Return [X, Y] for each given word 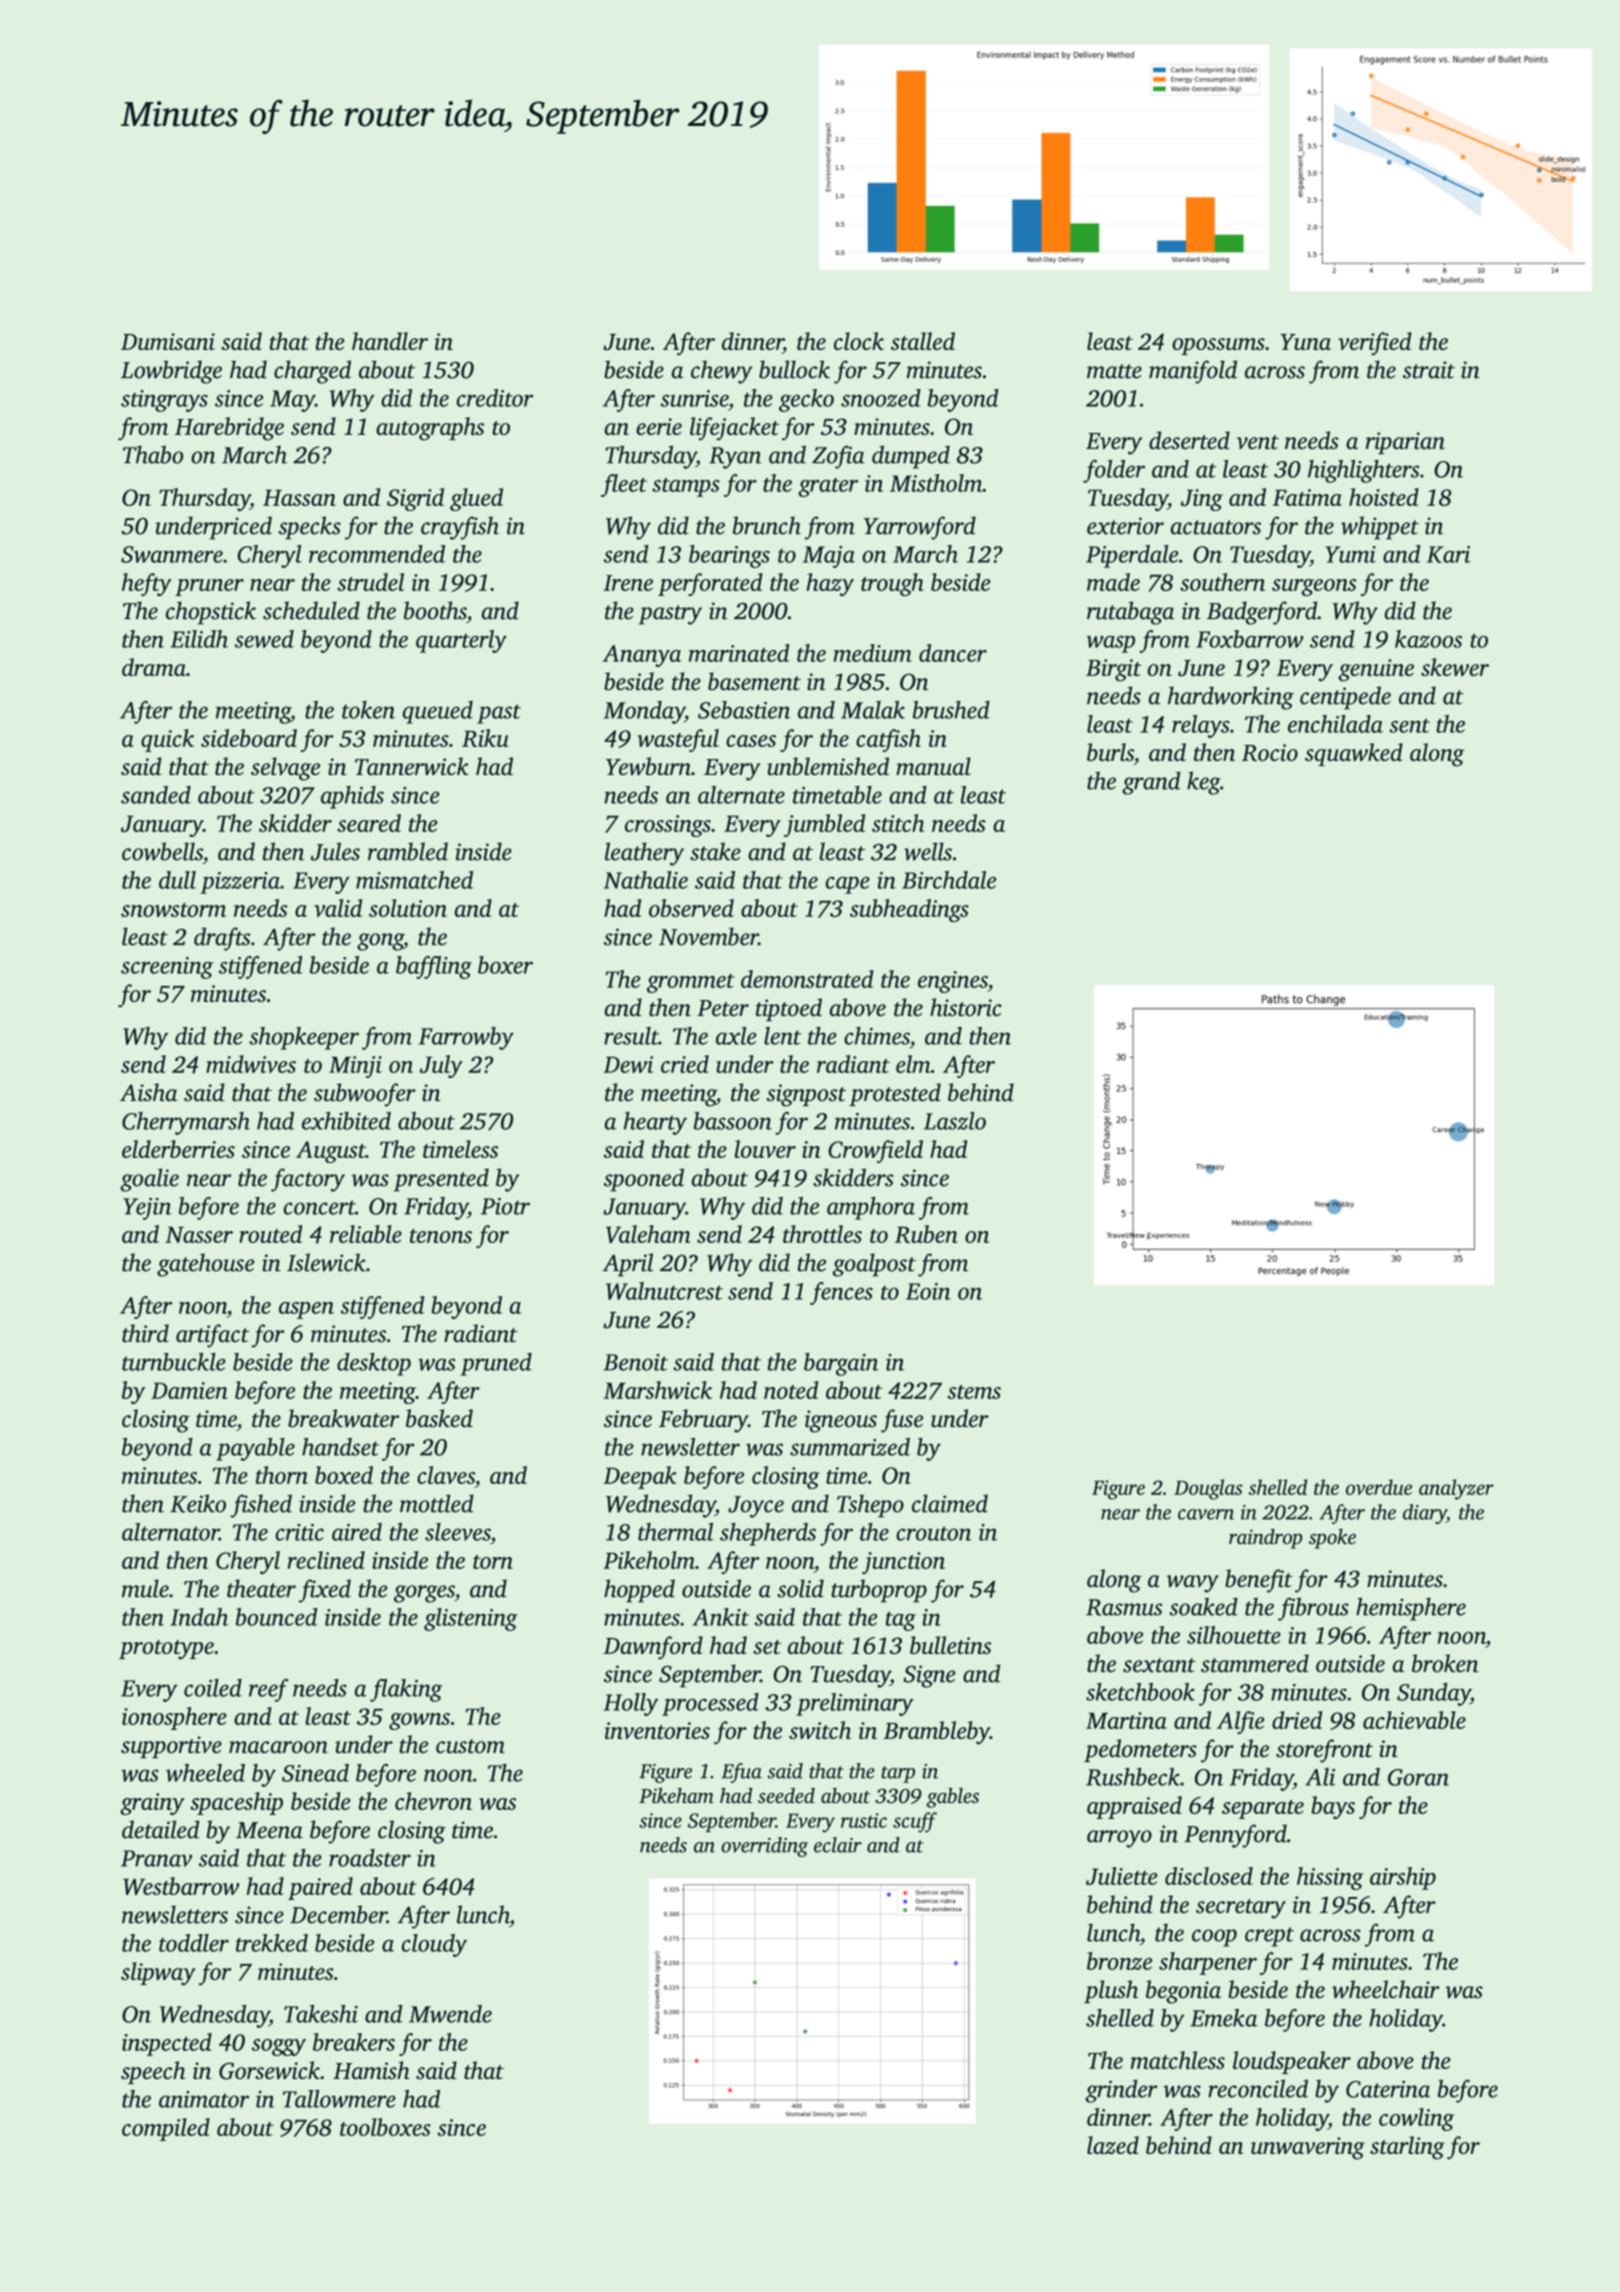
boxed [344, 1475]
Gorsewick [269, 2070]
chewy [722, 372]
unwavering [1308, 2148]
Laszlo [955, 1121]
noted [791, 1390]
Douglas [1208, 1489]
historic [966, 1007]
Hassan [299, 498]
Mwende [450, 2014]
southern [1222, 582]
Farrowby [466, 1038]
